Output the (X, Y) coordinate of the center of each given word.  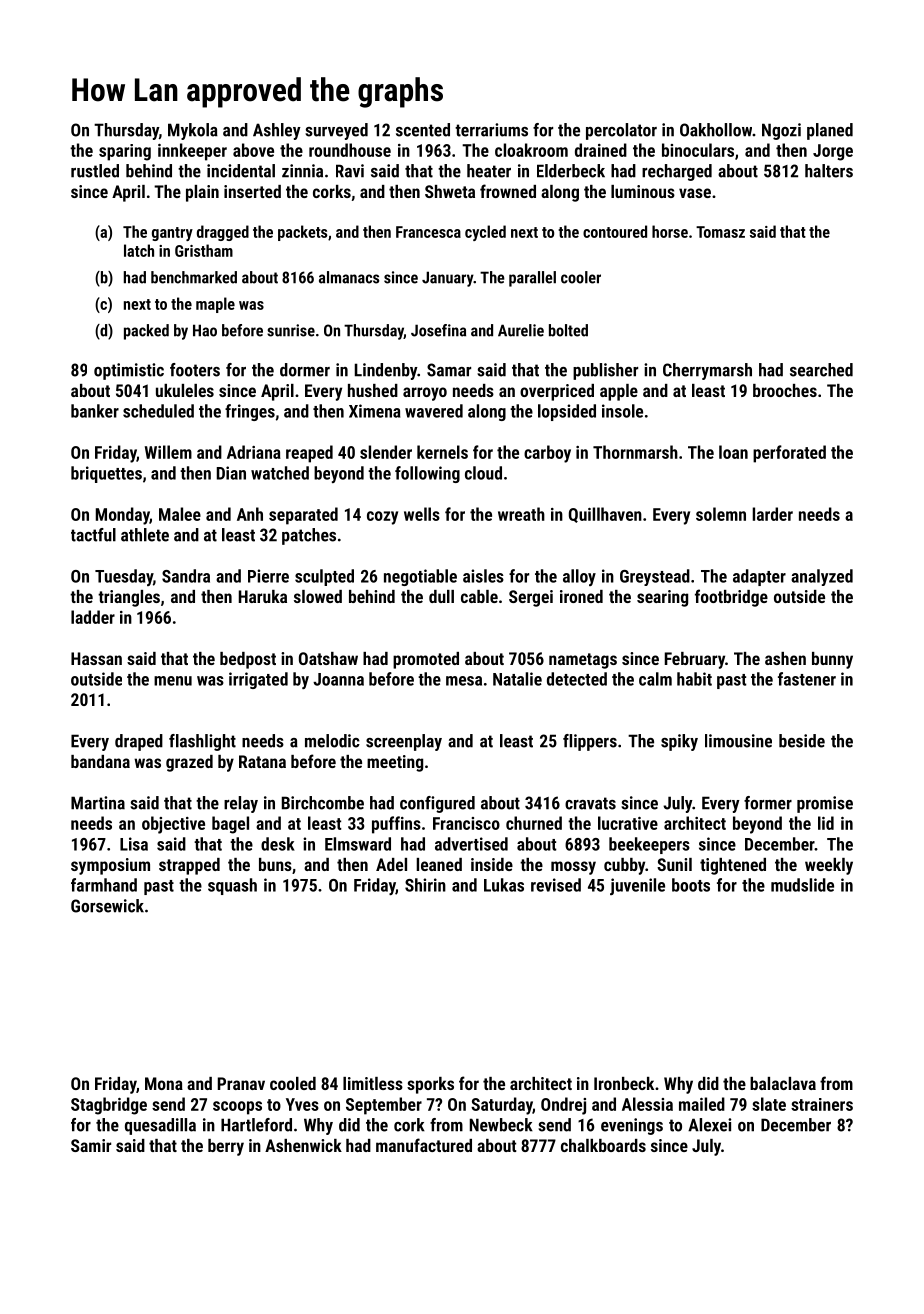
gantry (172, 234)
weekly (829, 866)
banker (95, 411)
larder (772, 514)
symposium (110, 866)
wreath (521, 514)
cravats (590, 803)
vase (695, 193)
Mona (164, 1083)
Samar (449, 370)
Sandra (186, 576)
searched (821, 370)
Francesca (428, 232)
